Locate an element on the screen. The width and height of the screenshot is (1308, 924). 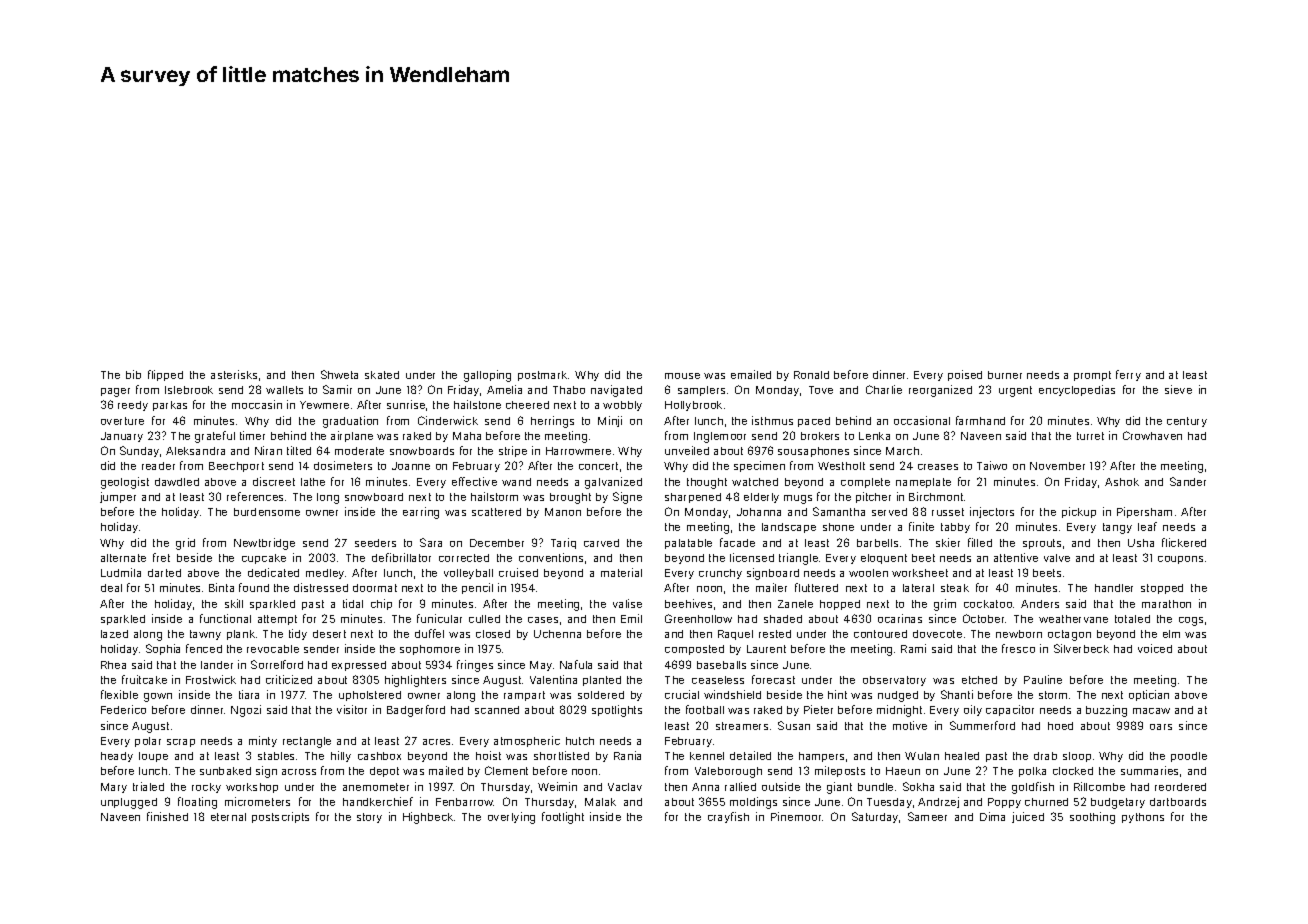
voiced is located at coordinates (1155, 648).
